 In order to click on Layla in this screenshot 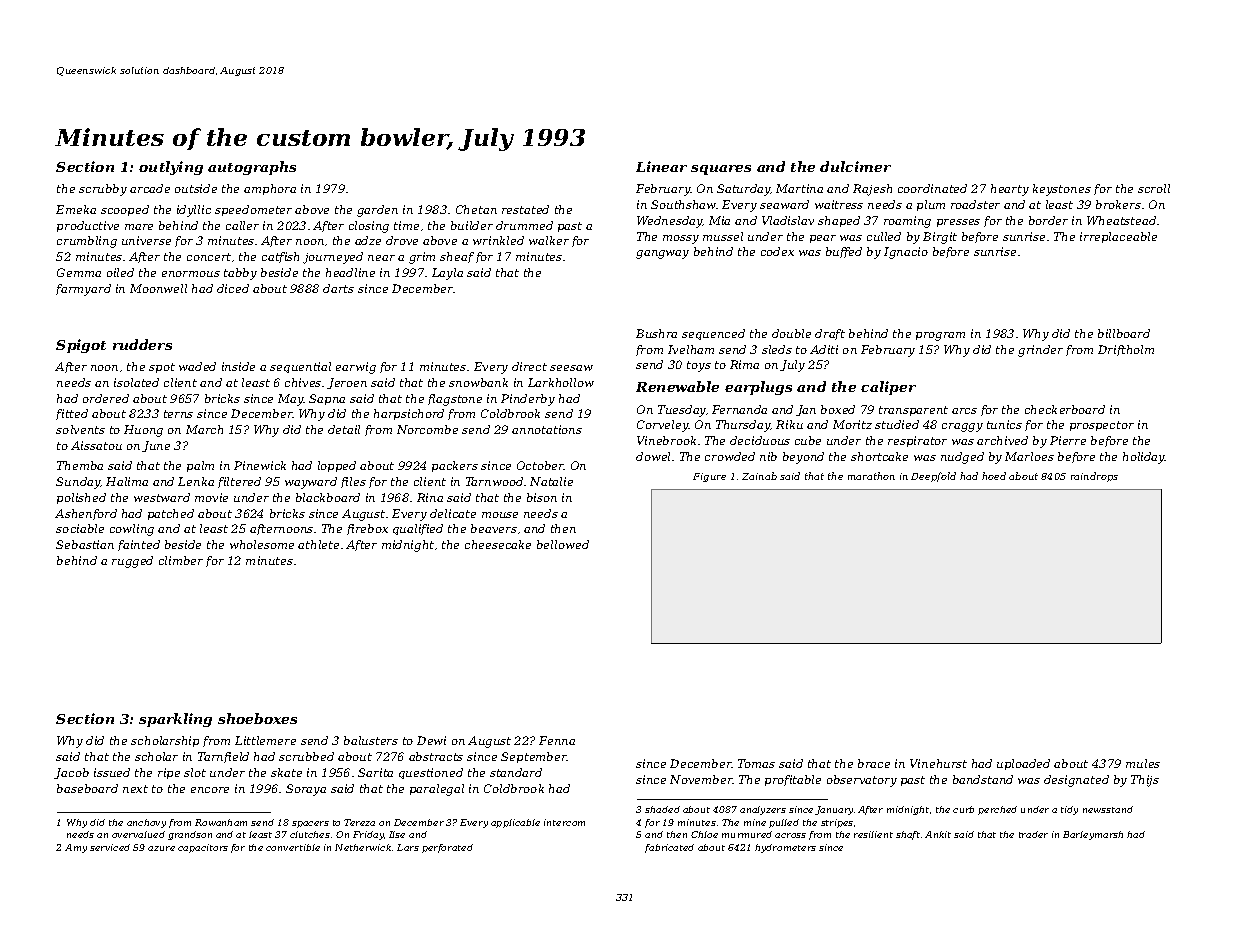, I will do `click(447, 274)`.
